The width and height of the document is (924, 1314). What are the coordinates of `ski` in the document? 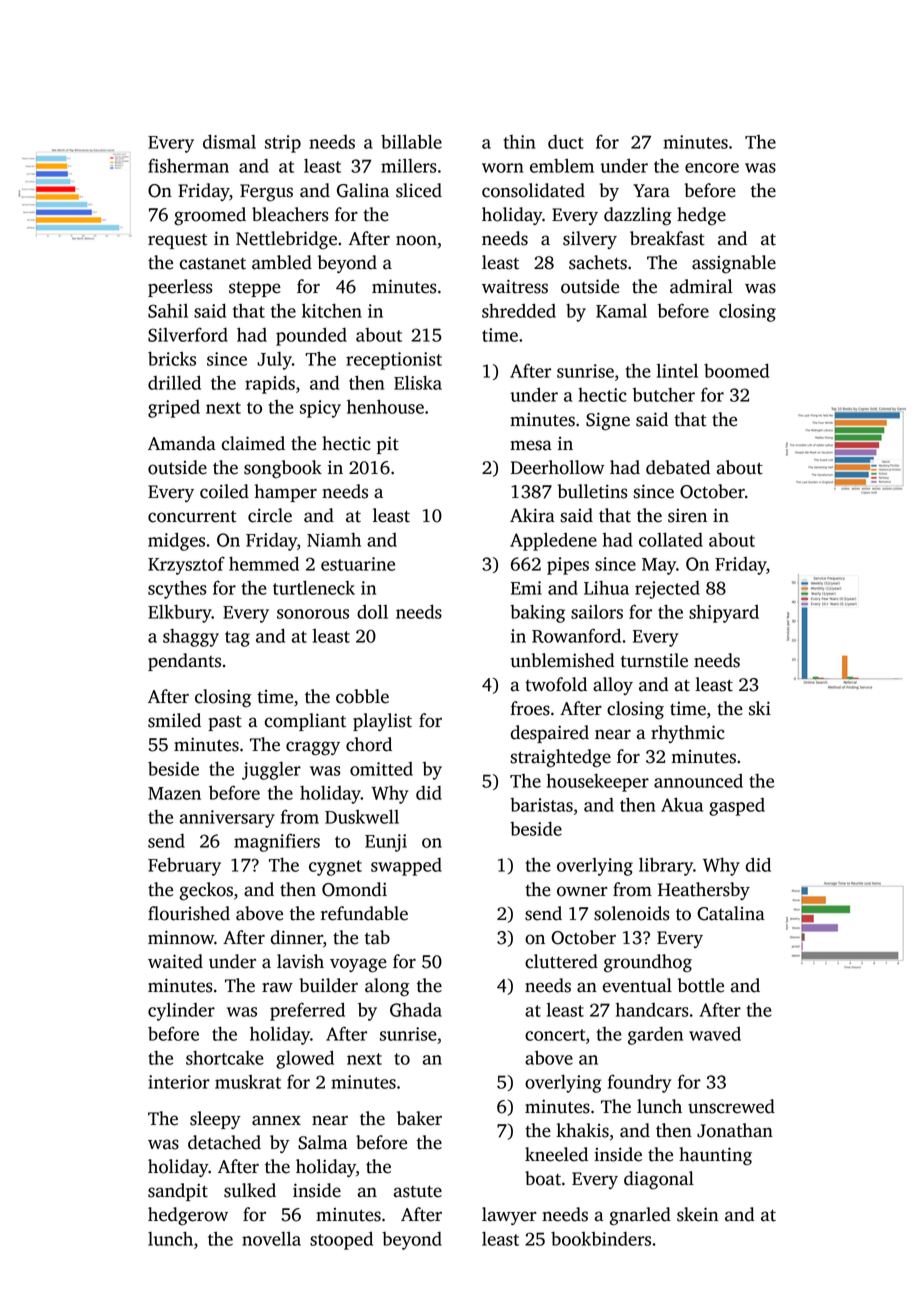 It's located at (760, 708).
